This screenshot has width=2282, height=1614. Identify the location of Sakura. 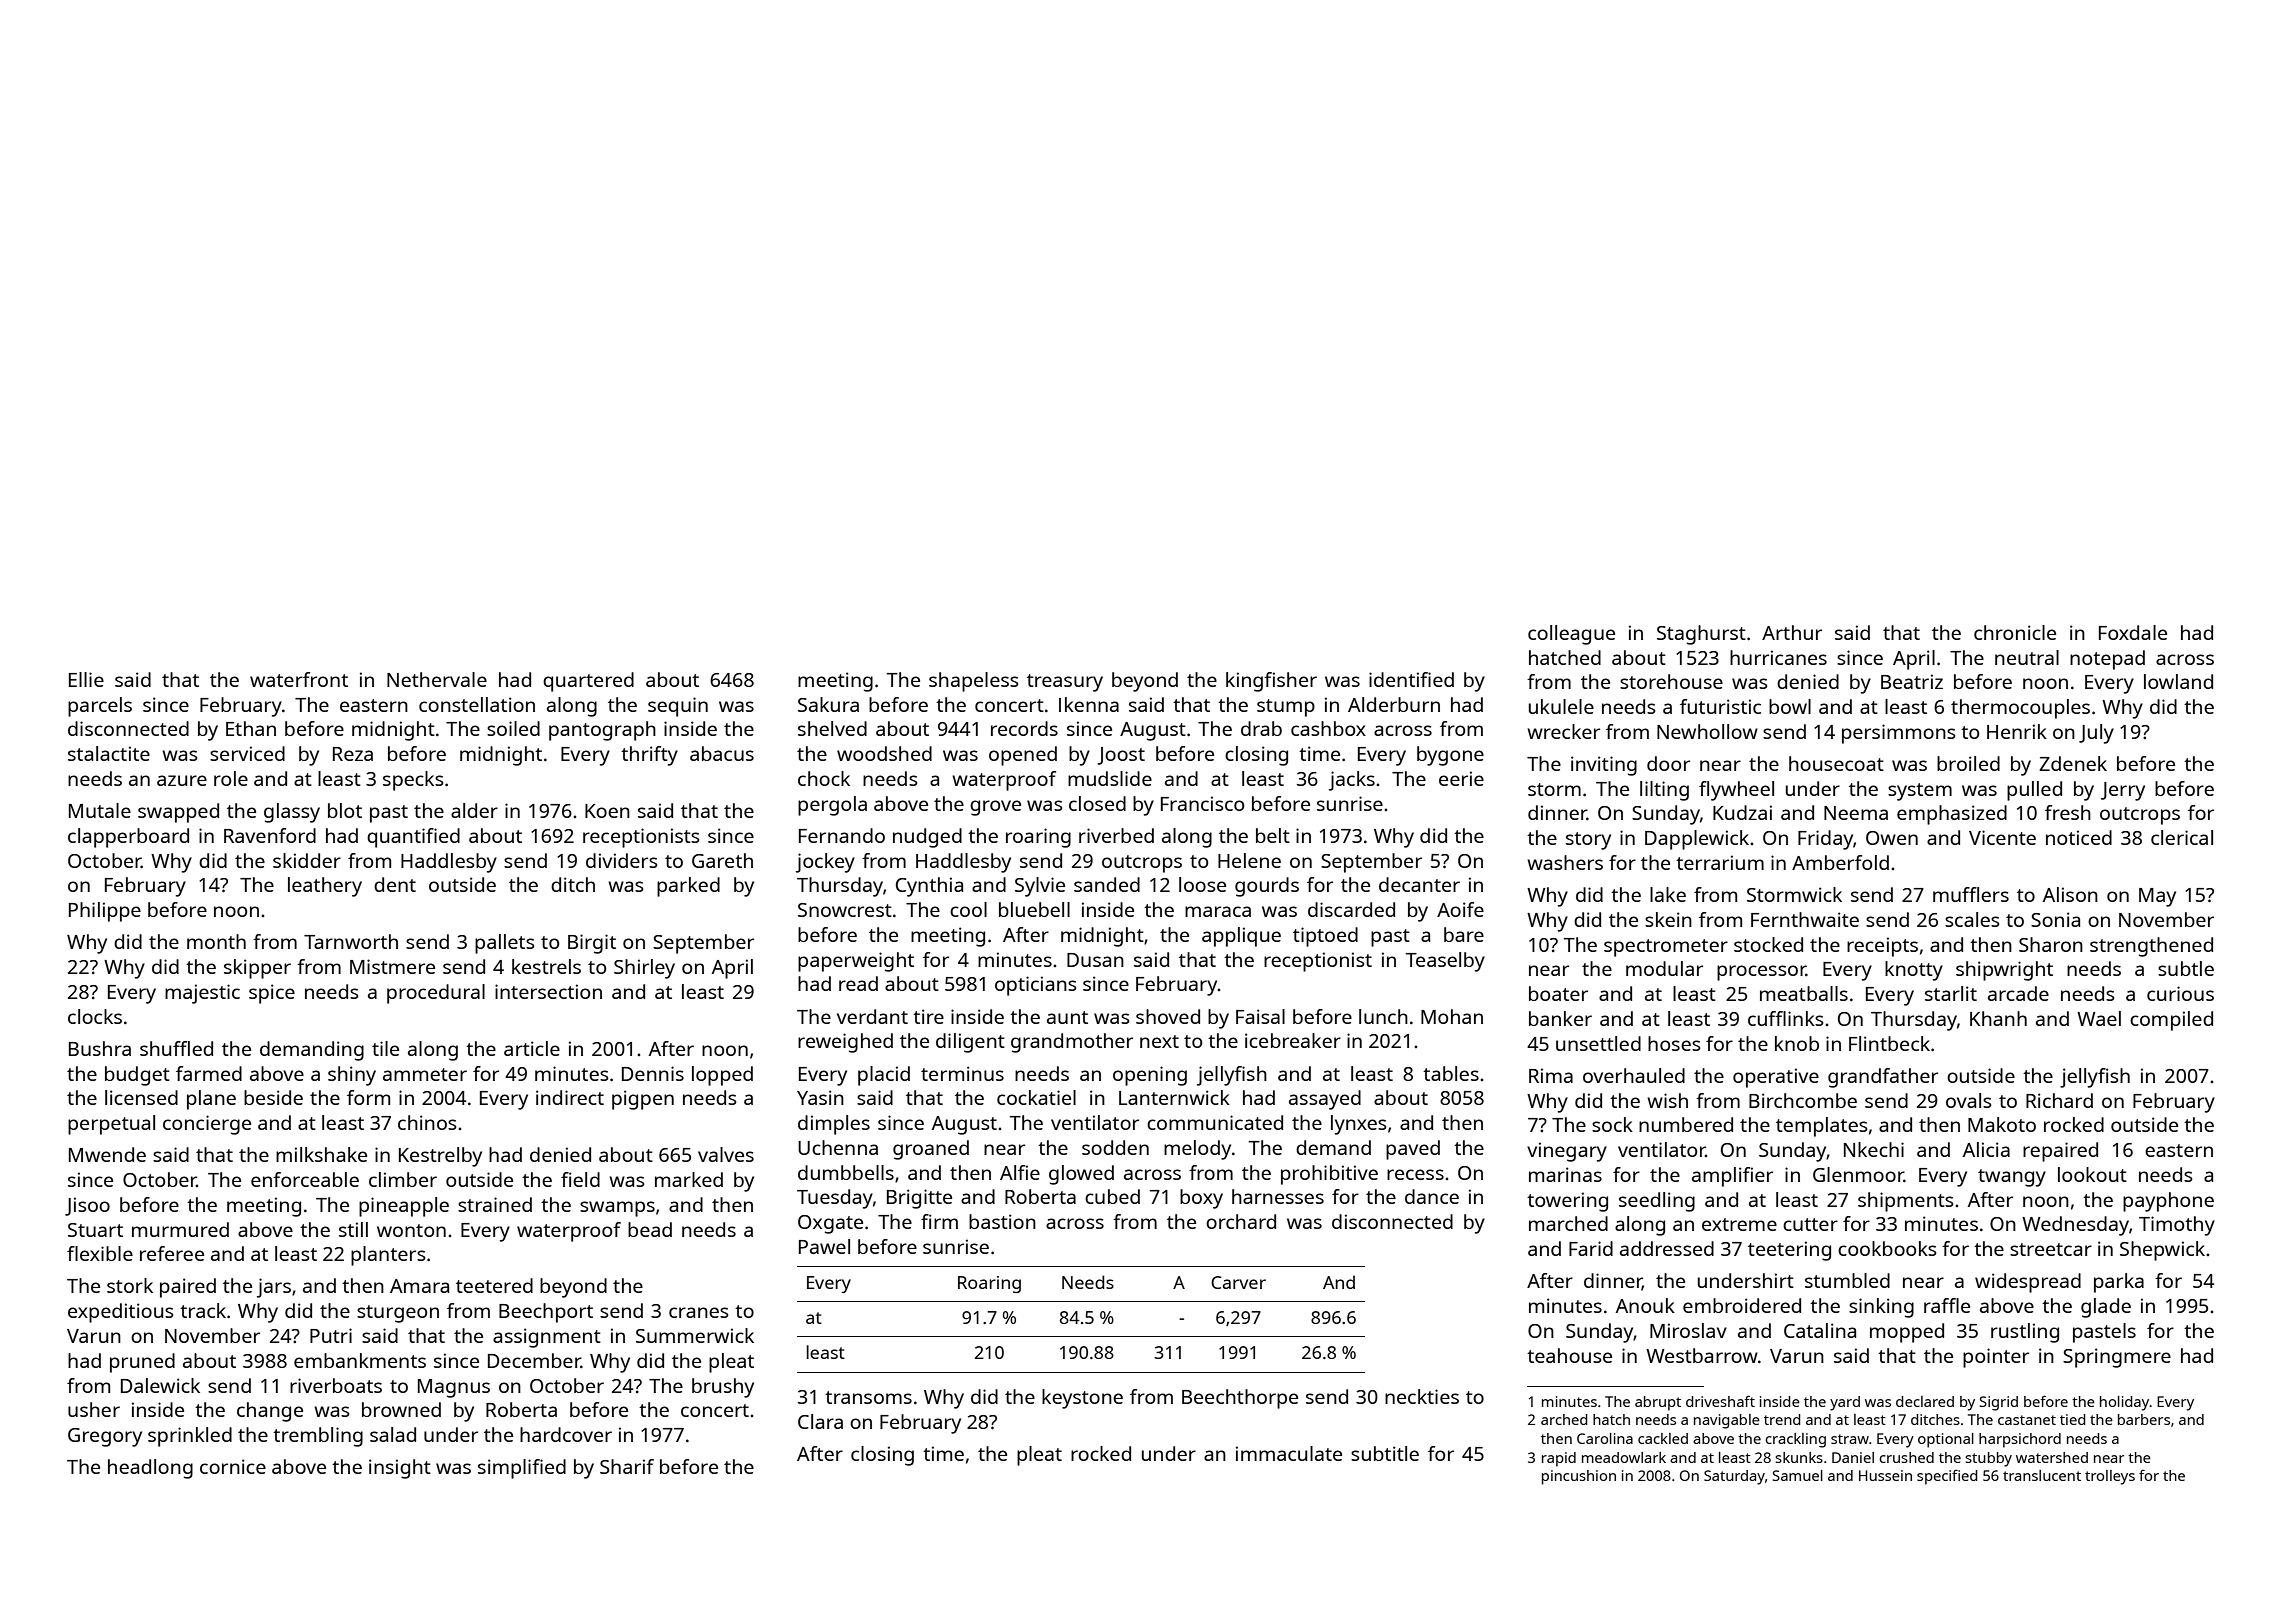
(828, 704).
